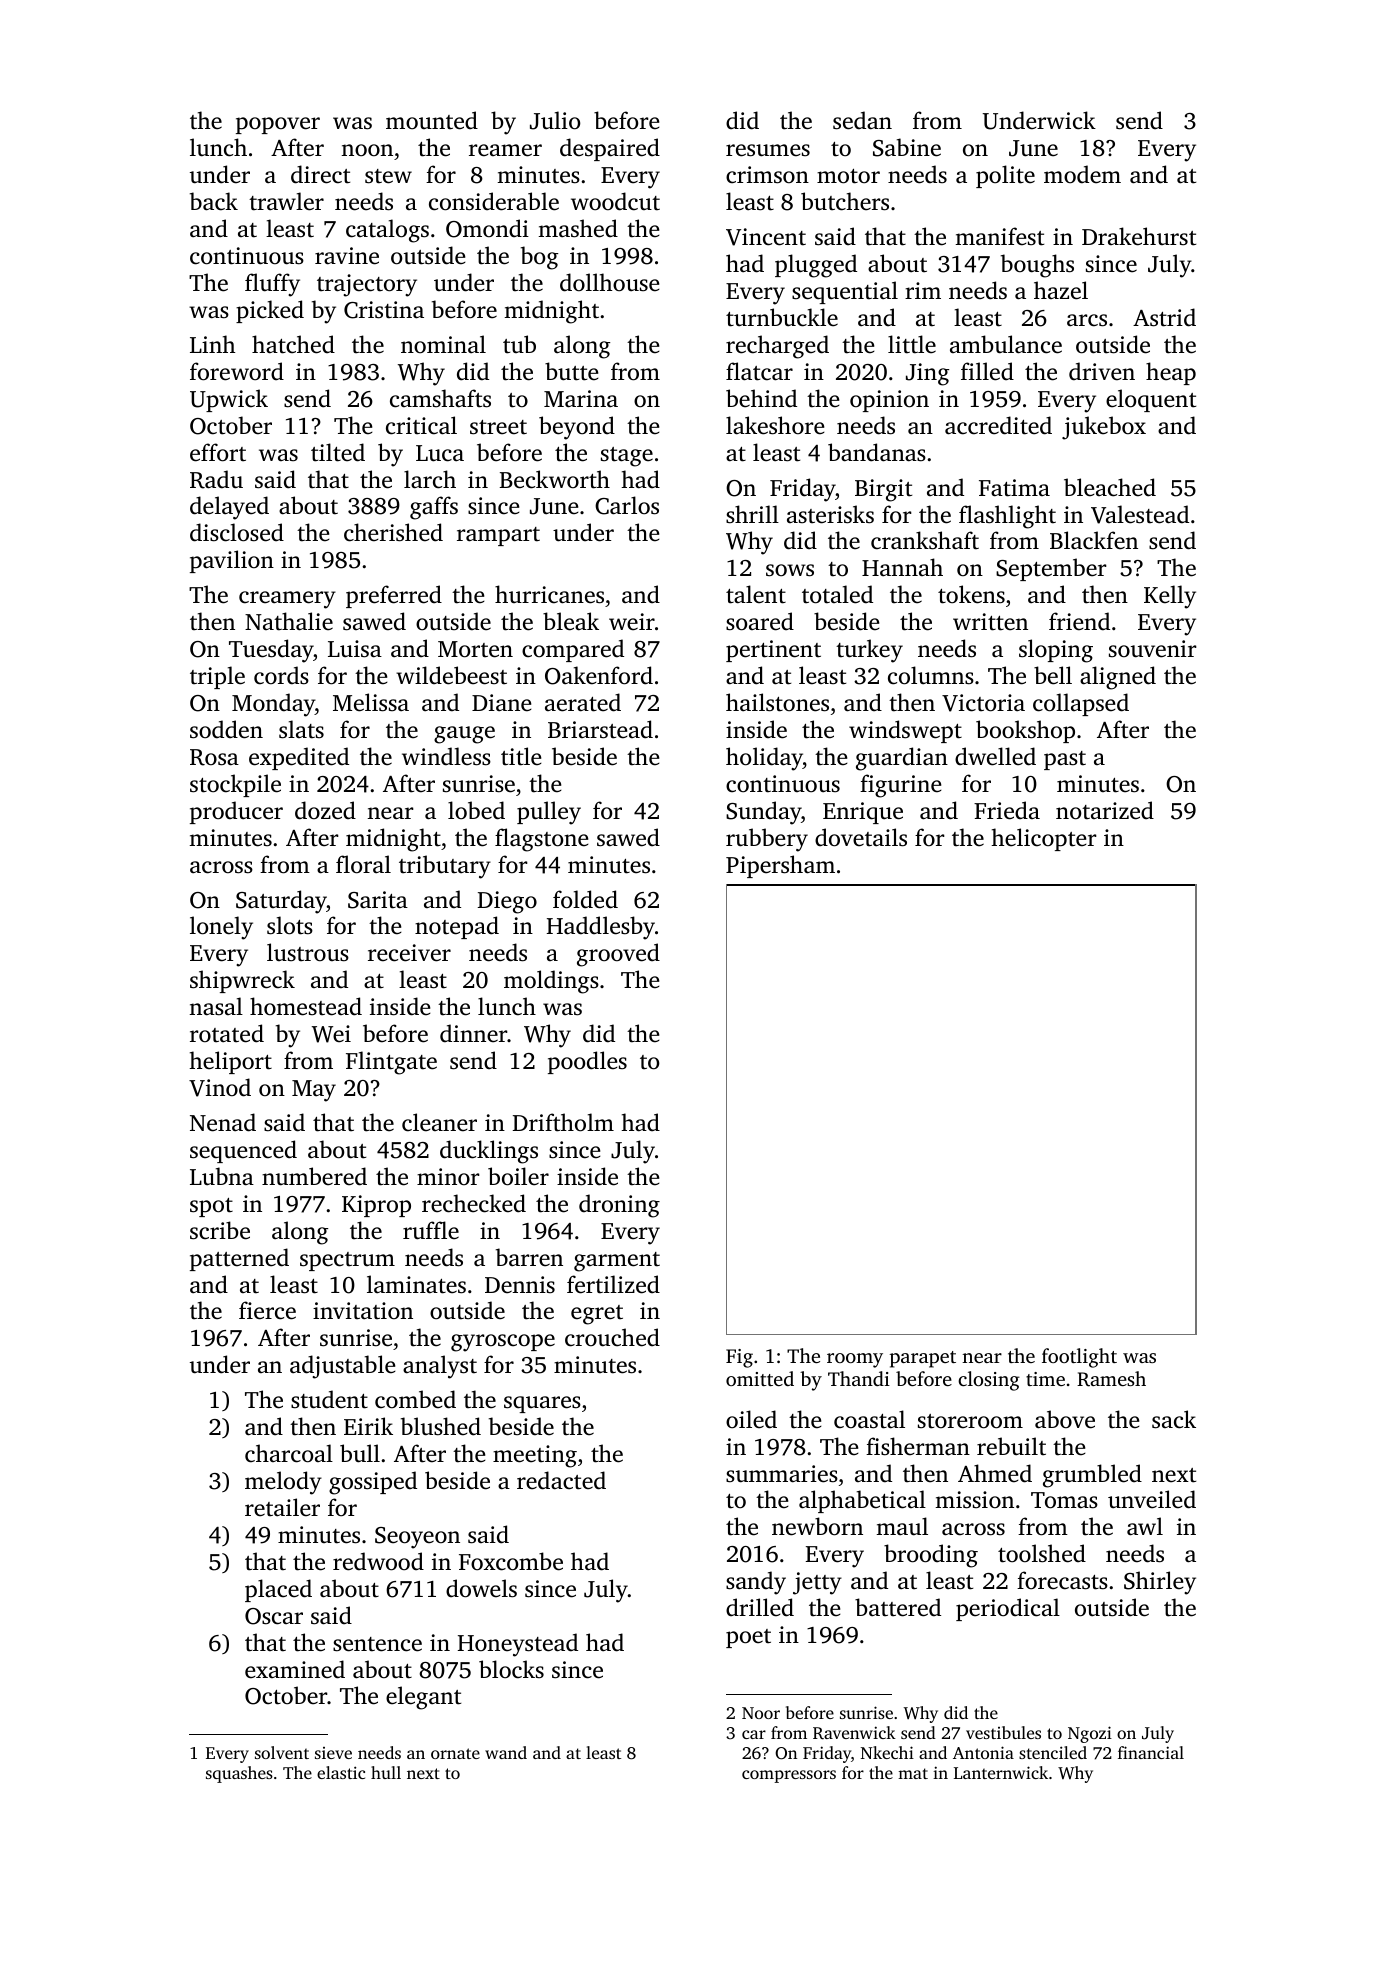  I want to click on dovetails, so click(861, 837).
